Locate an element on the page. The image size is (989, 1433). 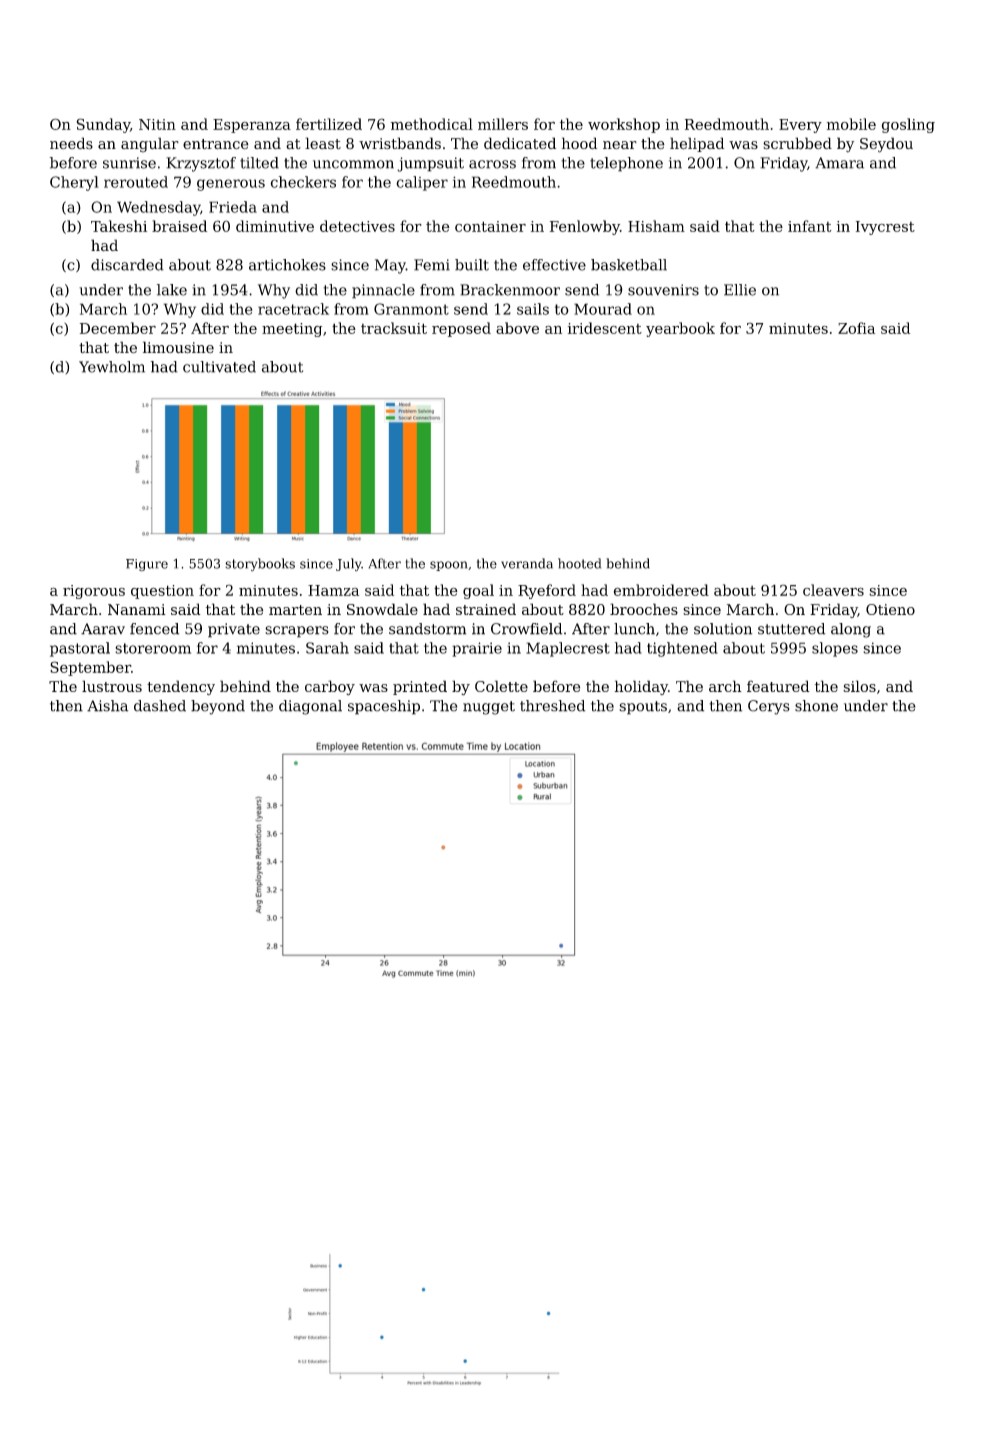
Figure is located at coordinates (147, 565).
